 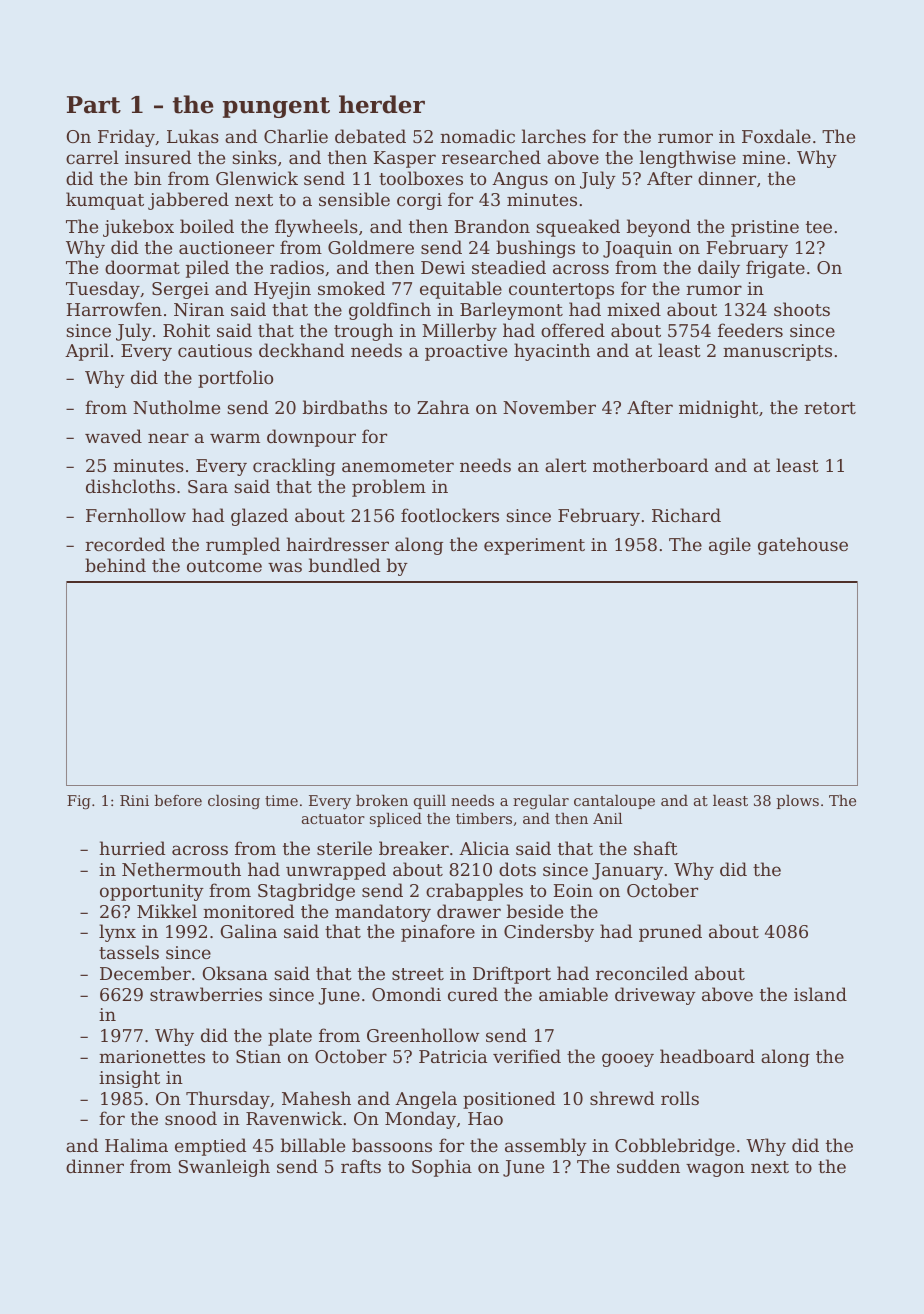 I want to click on Patricia, so click(x=453, y=1056).
